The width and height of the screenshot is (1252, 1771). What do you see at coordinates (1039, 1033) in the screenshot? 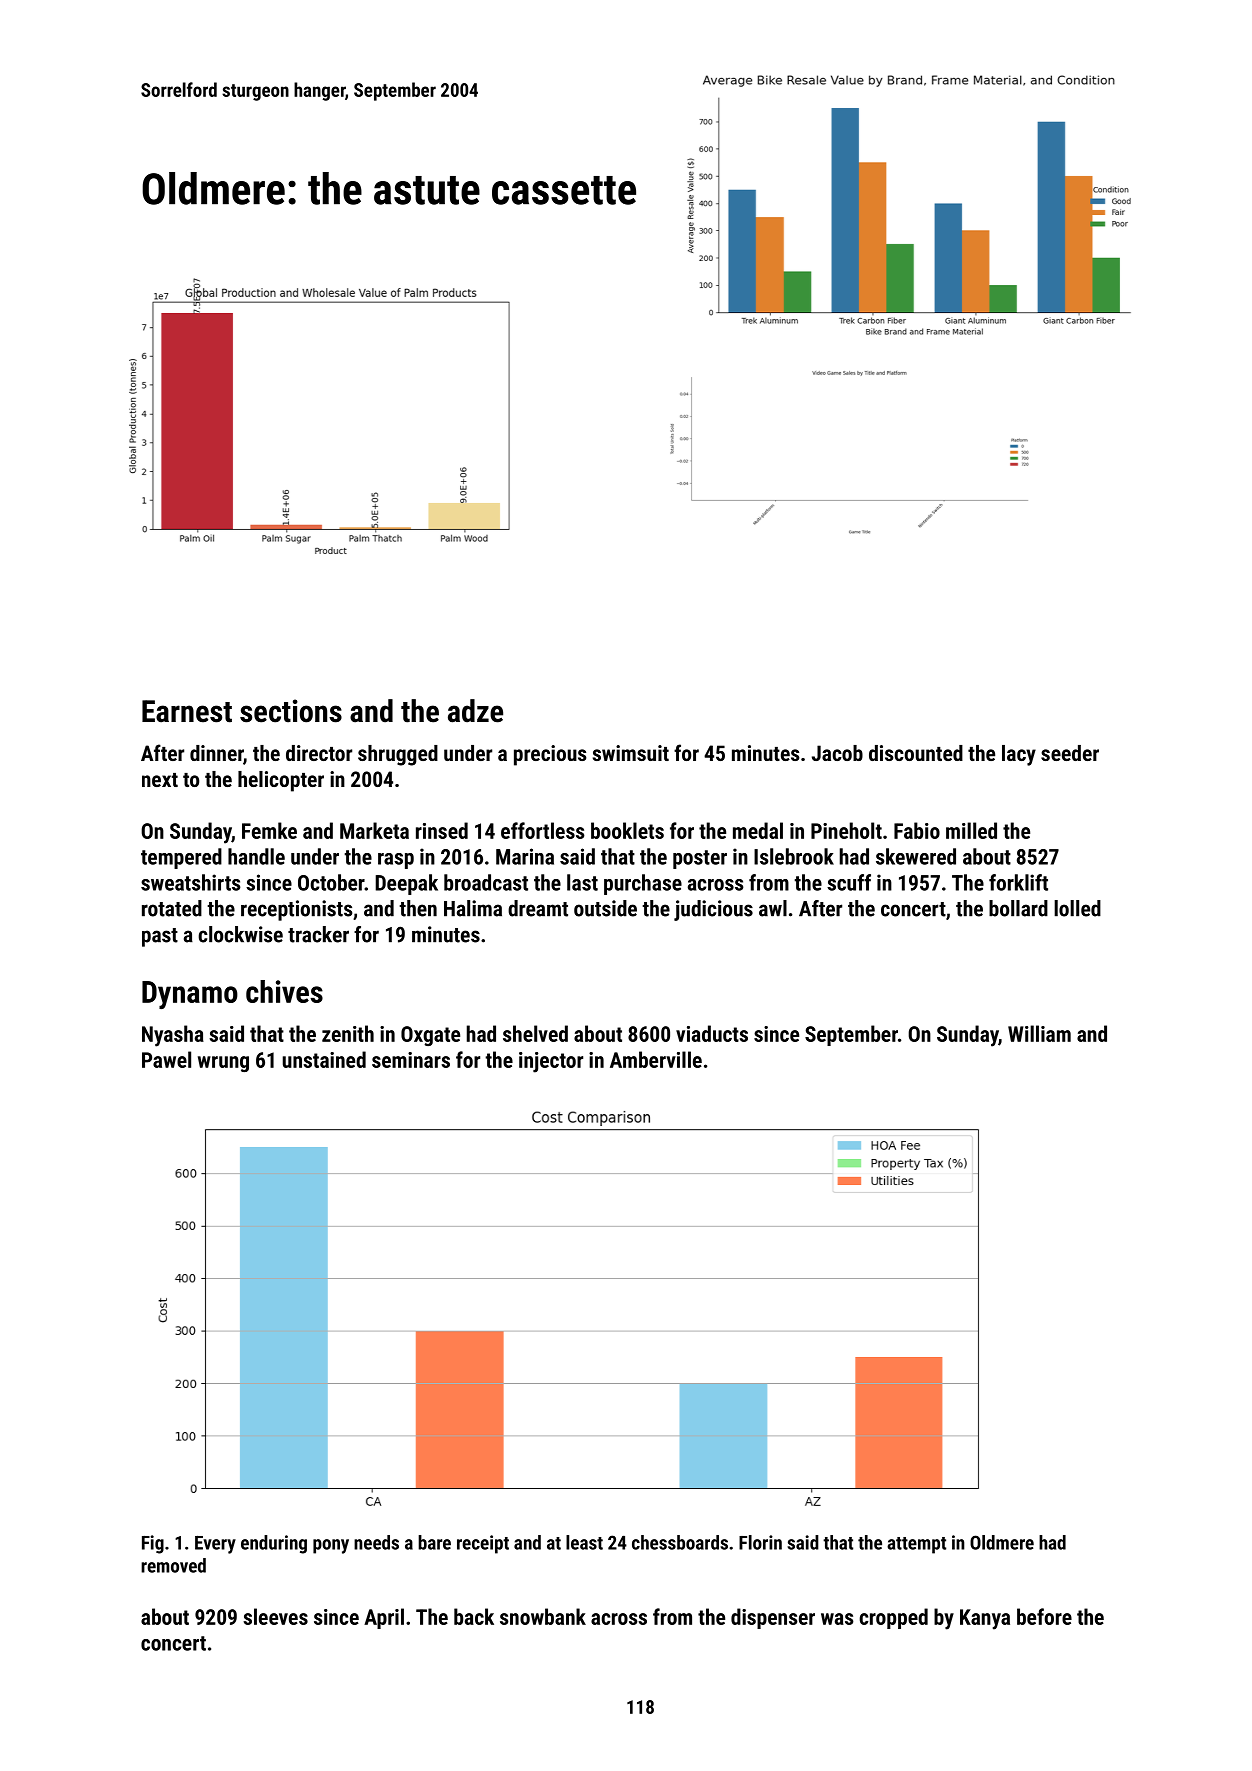
I see `William` at bounding box center [1039, 1033].
